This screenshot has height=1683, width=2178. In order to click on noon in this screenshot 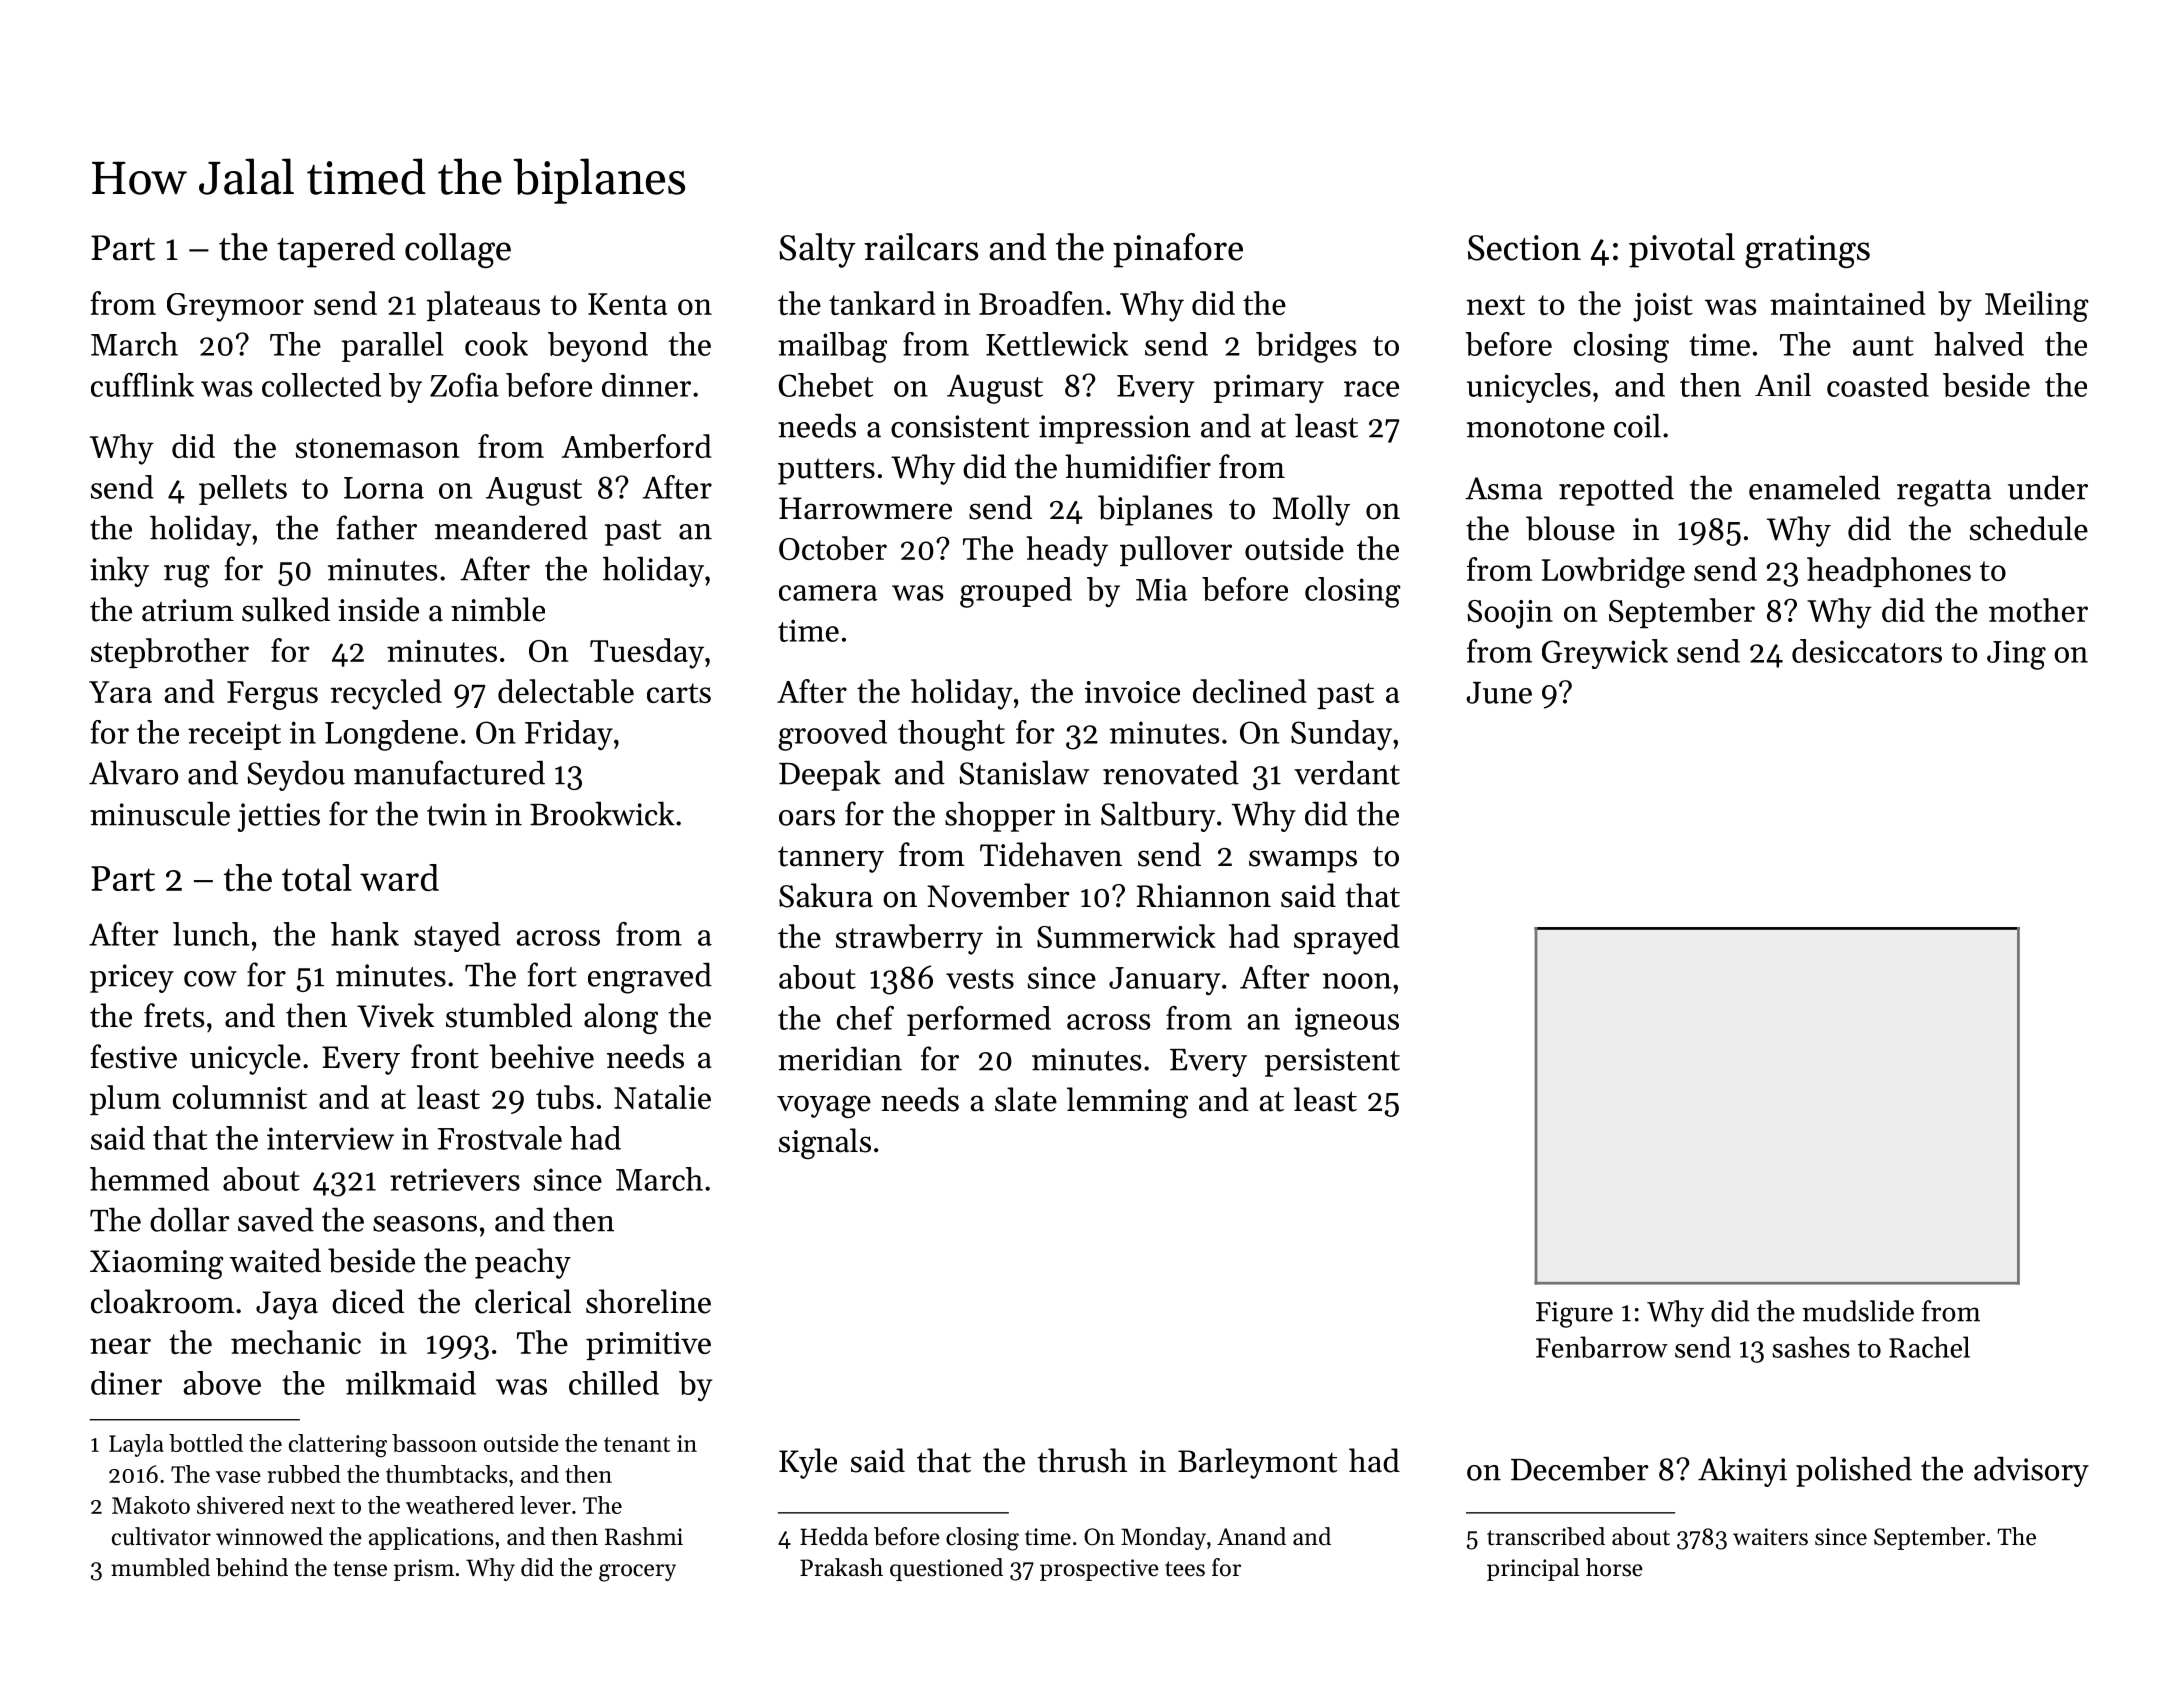, I will do `click(1357, 981)`.
